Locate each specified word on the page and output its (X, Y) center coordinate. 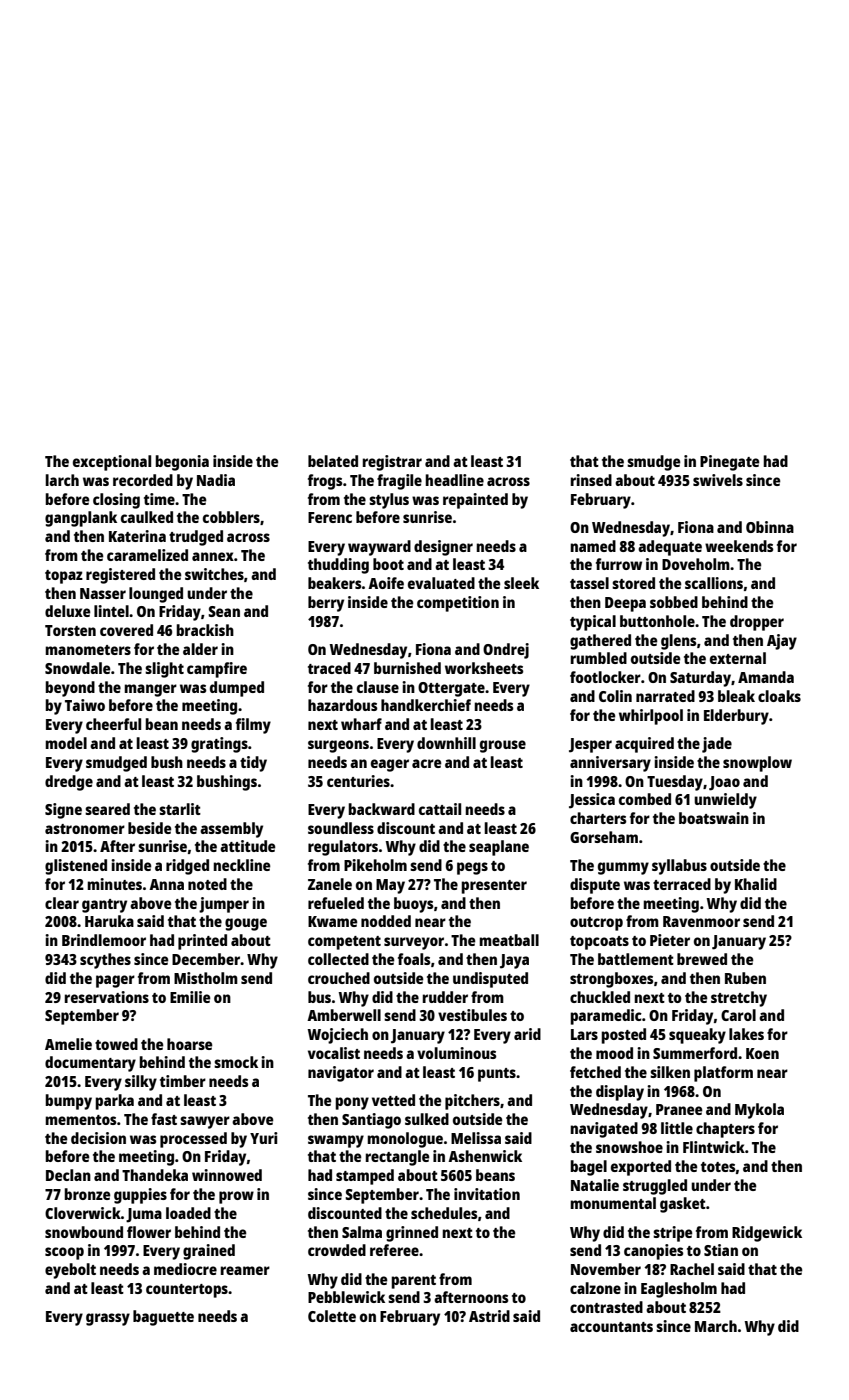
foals (414, 959)
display (620, 1093)
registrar (392, 463)
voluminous (457, 1053)
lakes (746, 1034)
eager (390, 765)
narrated (665, 696)
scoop (64, 1253)
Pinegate (730, 463)
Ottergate (451, 689)
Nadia (216, 480)
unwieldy (725, 801)
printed (202, 942)
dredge (69, 783)
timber (183, 1081)
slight (164, 670)
